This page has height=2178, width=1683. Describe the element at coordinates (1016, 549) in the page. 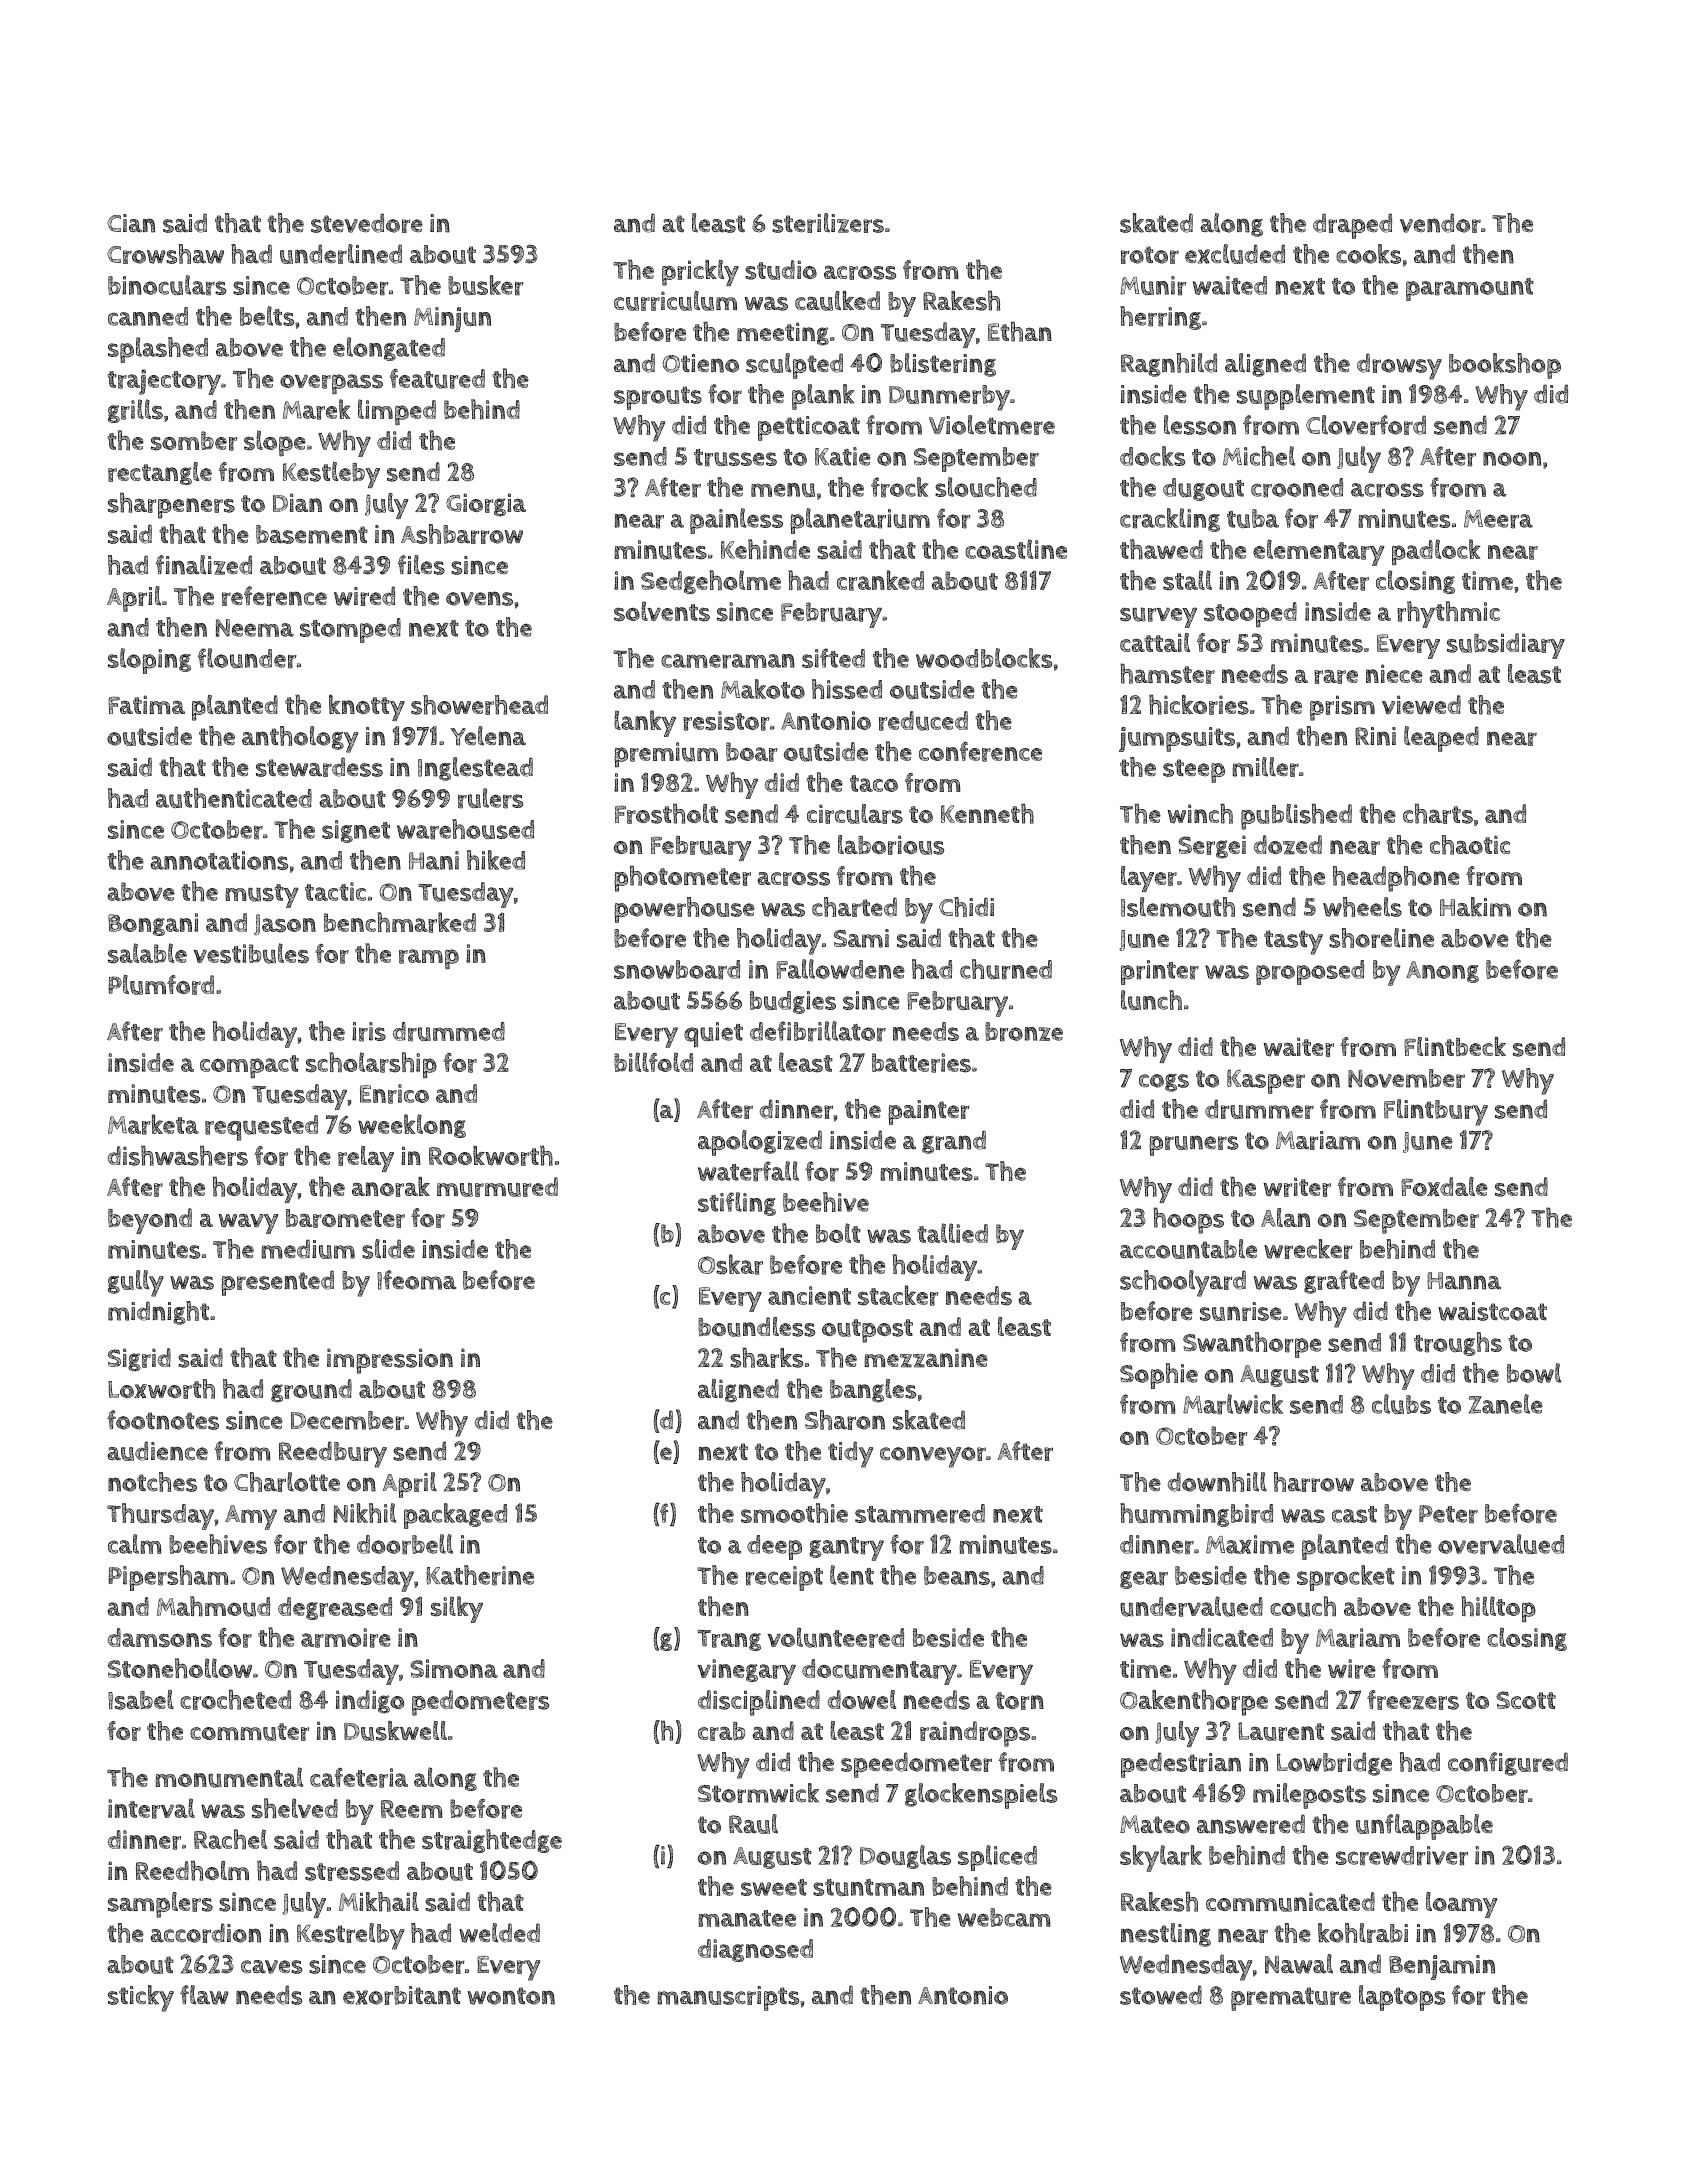

I see `coastline` at that location.
